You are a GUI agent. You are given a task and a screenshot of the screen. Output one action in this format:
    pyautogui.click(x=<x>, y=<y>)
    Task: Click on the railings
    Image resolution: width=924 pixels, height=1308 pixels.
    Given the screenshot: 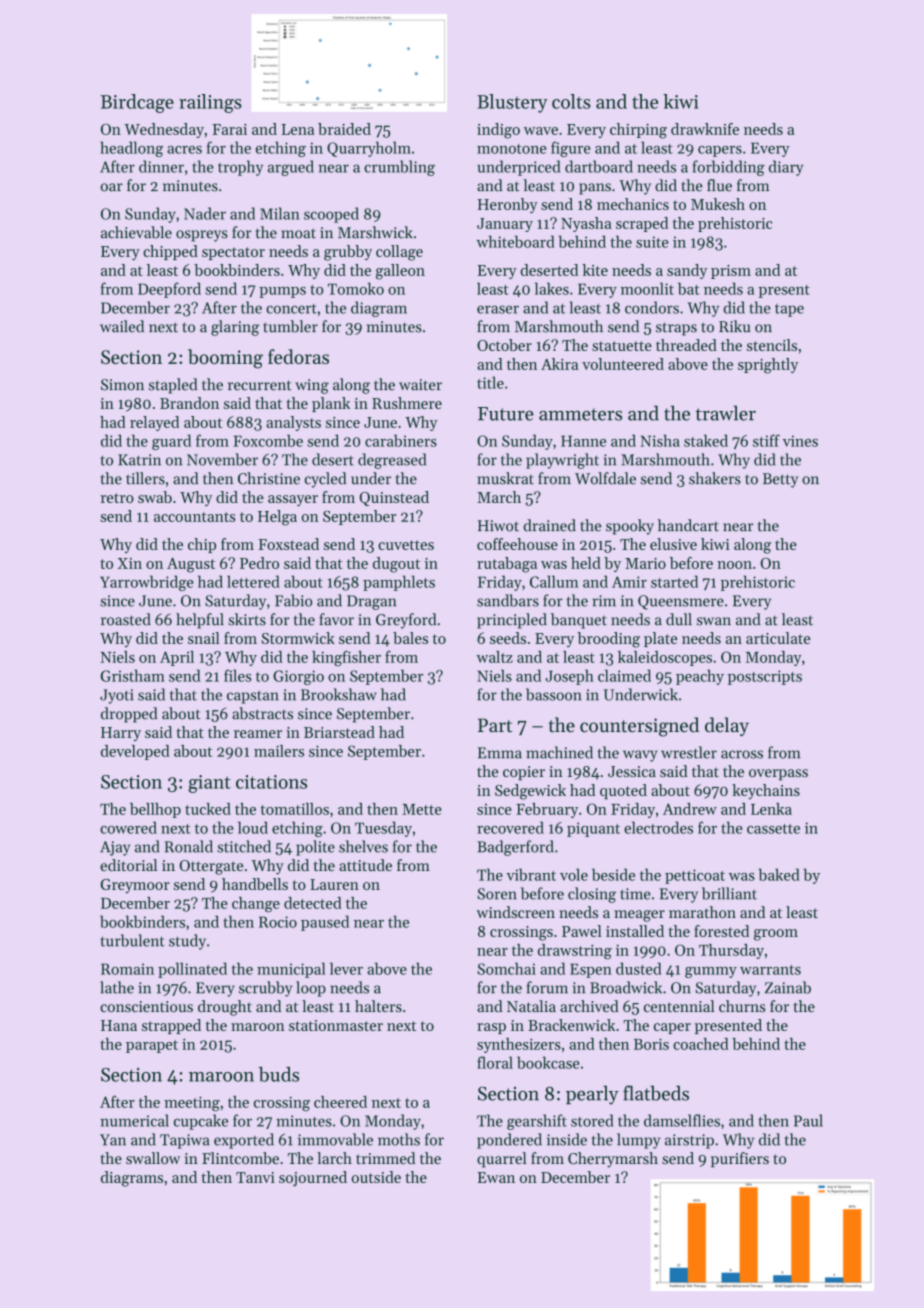 What is the action you would take?
    pyautogui.click(x=210, y=103)
